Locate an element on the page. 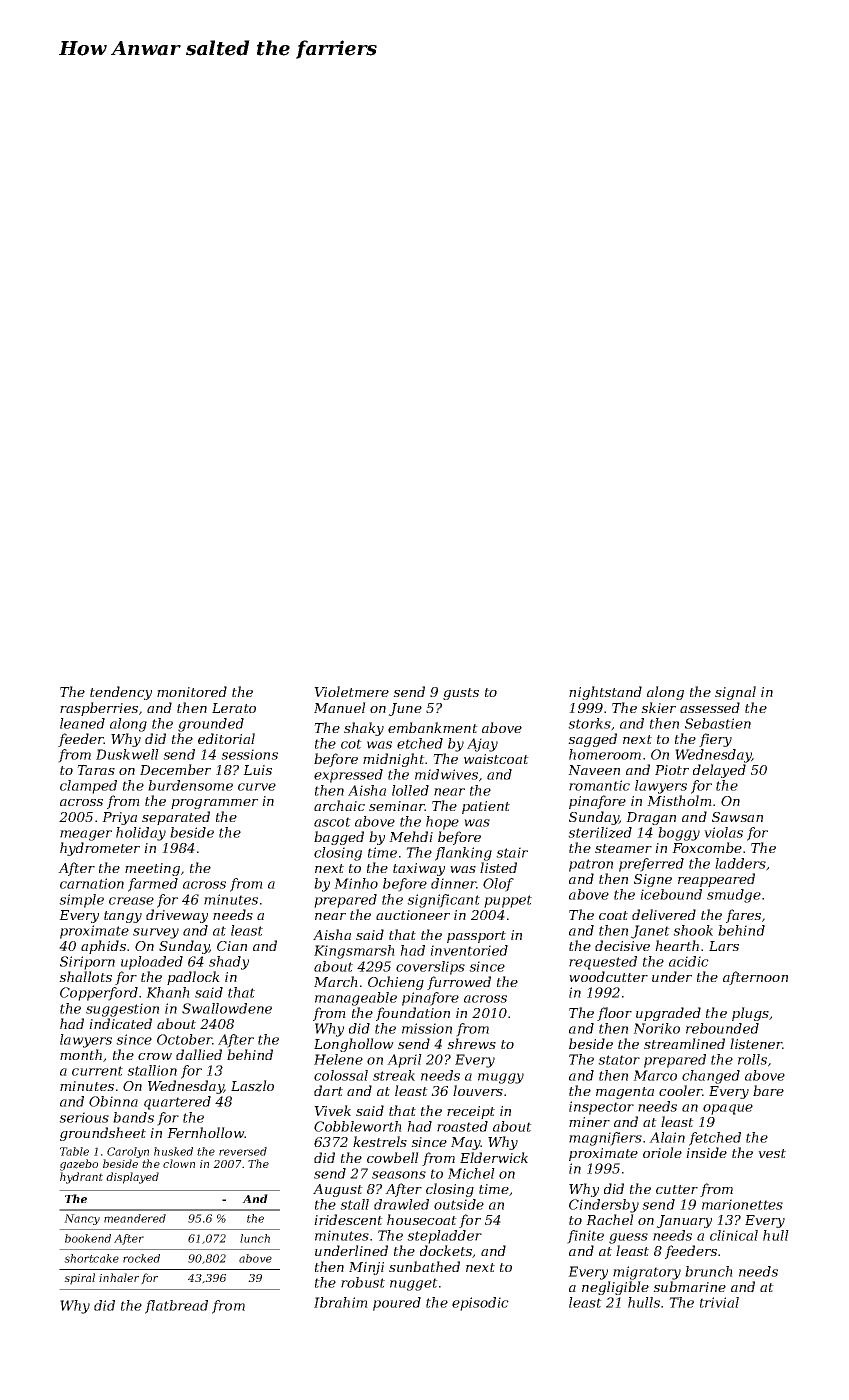 This document has width=849, height=1400. trivial is located at coordinates (719, 1302).
